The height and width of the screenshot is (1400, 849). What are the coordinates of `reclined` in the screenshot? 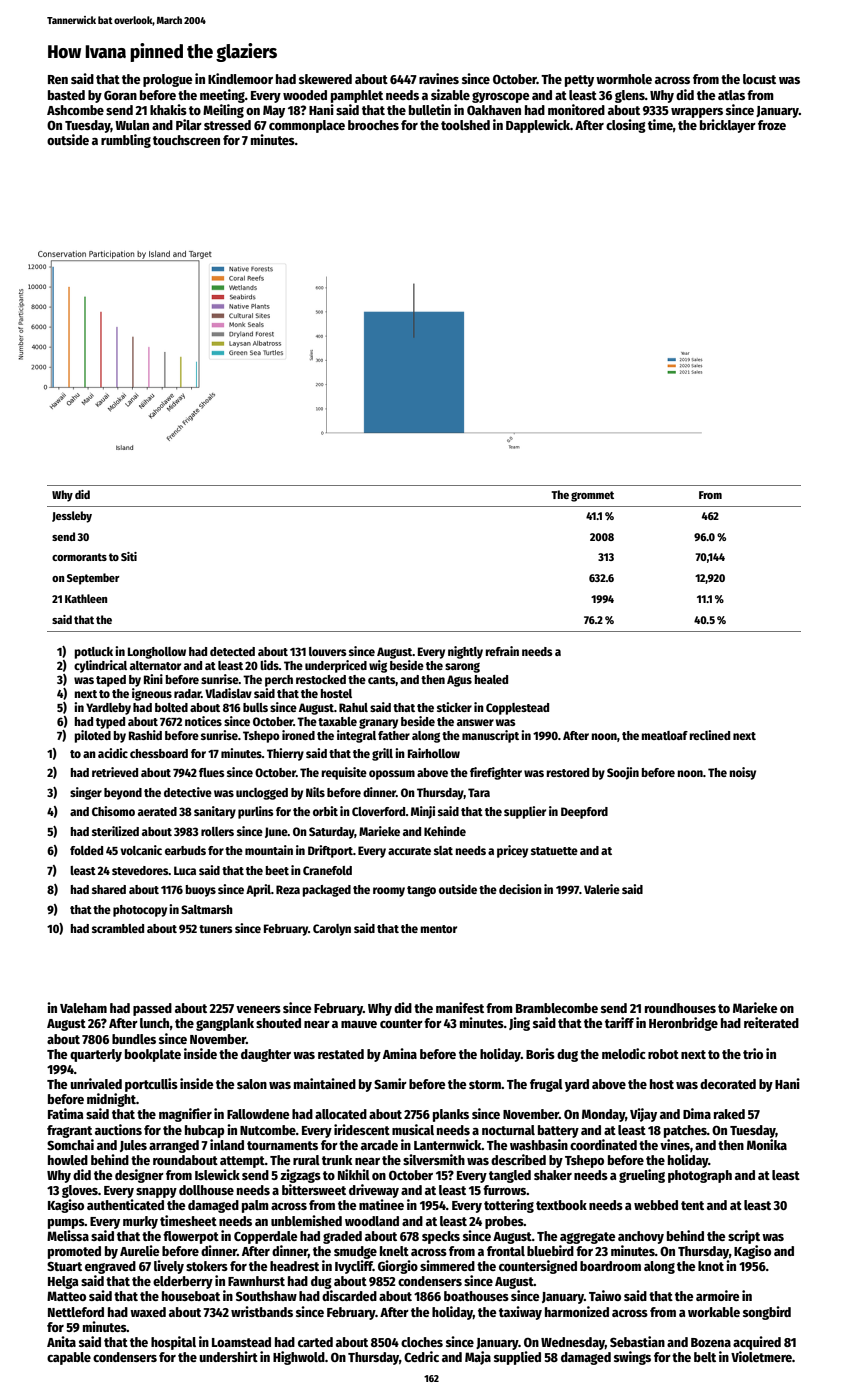 It's located at (709, 735).
